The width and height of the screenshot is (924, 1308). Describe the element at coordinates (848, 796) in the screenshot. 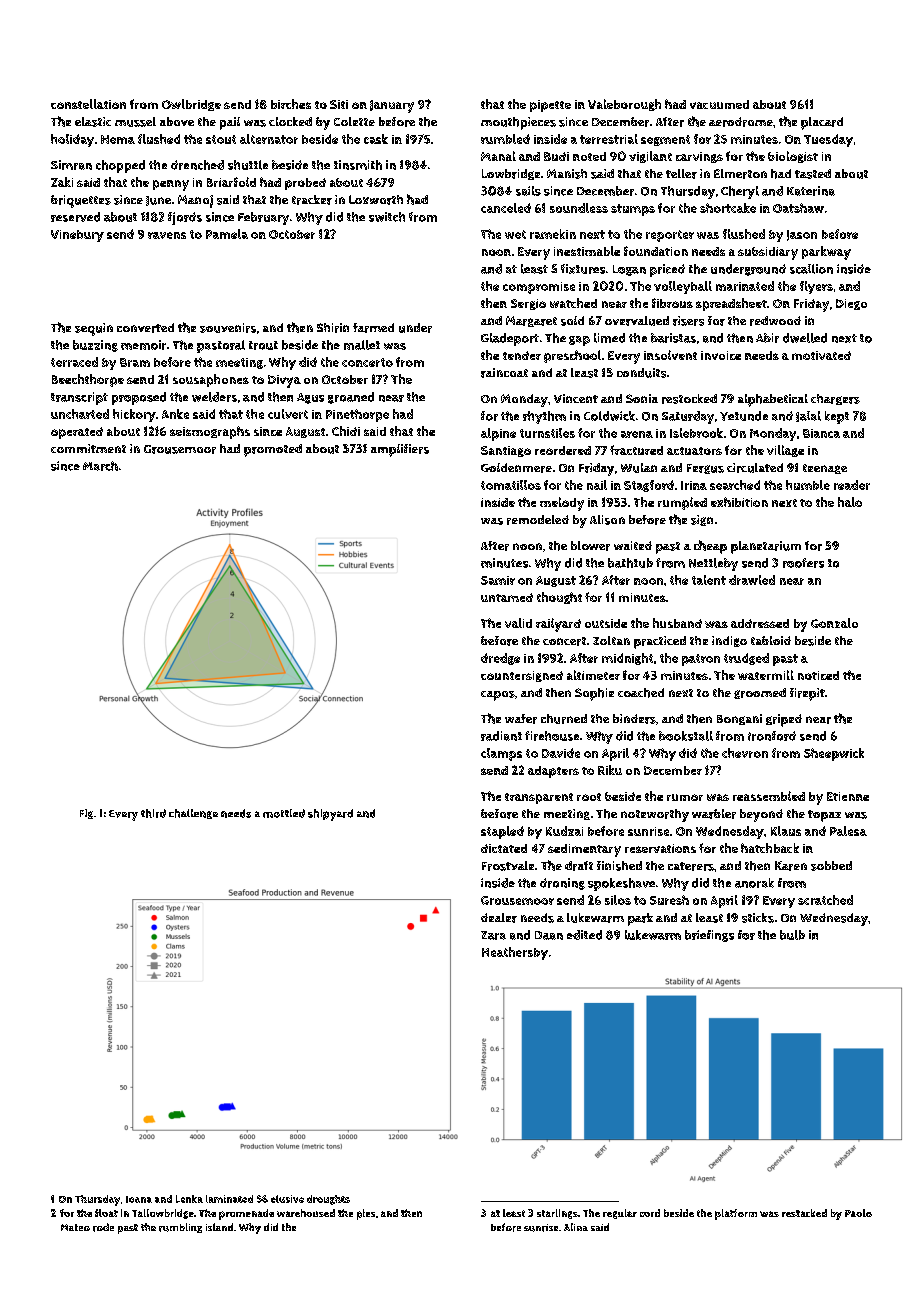

I see `Etienne` at that location.
